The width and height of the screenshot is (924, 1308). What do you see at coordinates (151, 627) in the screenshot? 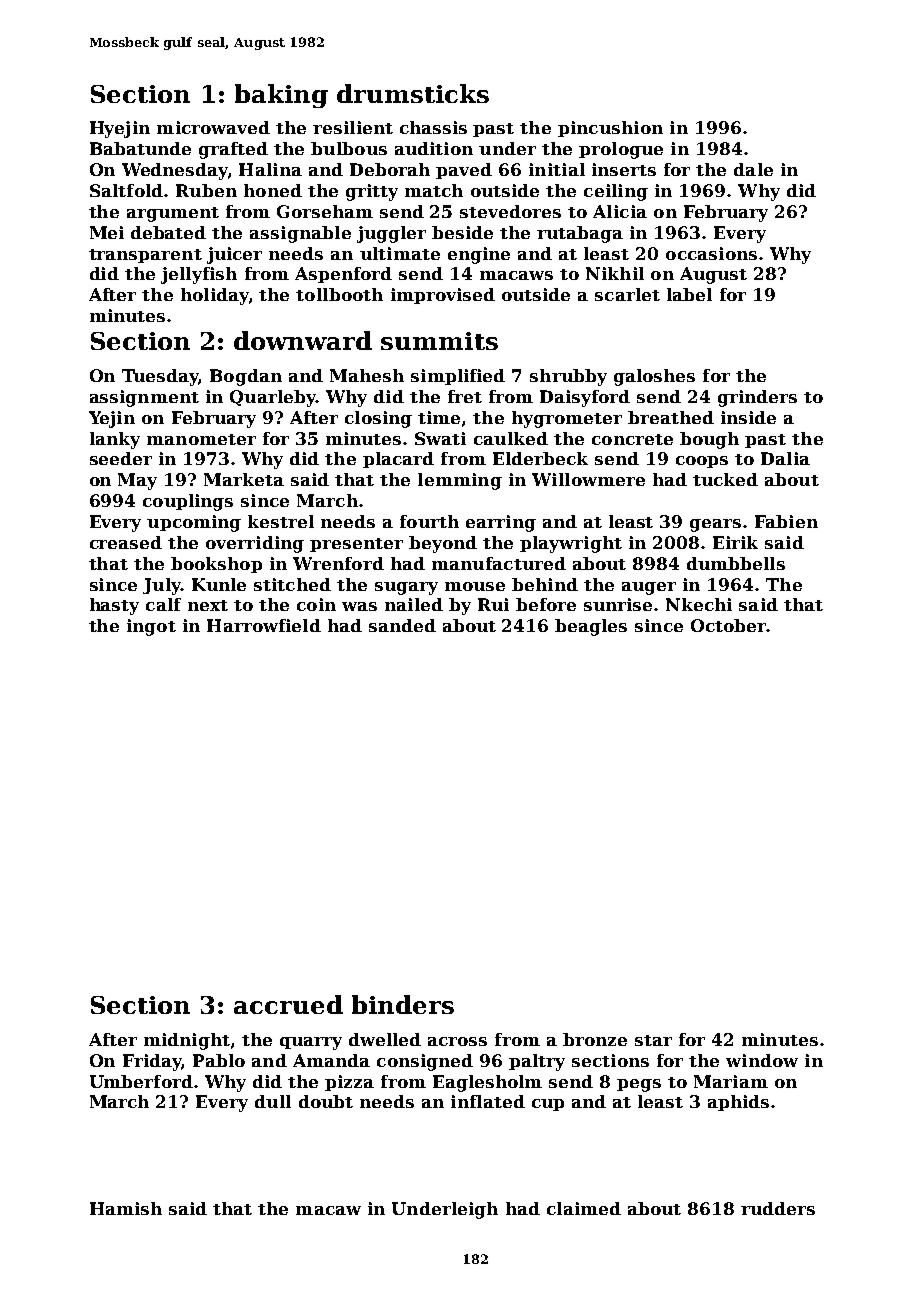
I see `ingot` at bounding box center [151, 627].
